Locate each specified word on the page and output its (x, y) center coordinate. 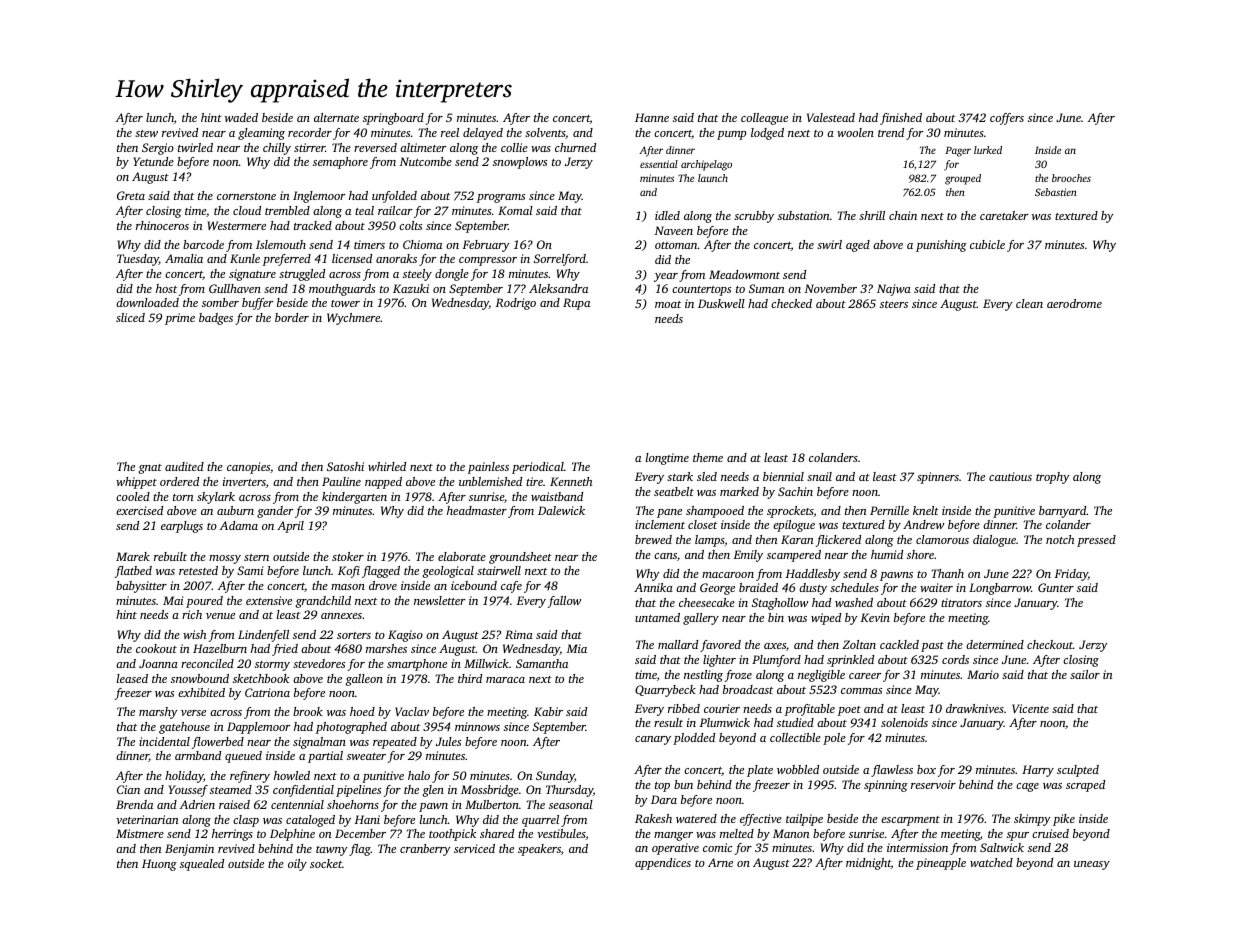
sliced (130, 317)
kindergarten (354, 498)
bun (683, 784)
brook (308, 711)
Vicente (1030, 708)
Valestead (831, 117)
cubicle (987, 244)
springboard (393, 119)
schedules (854, 587)
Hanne (652, 117)
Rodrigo (516, 304)
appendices (663, 864)
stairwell (499, 570)
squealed (202, 865)
